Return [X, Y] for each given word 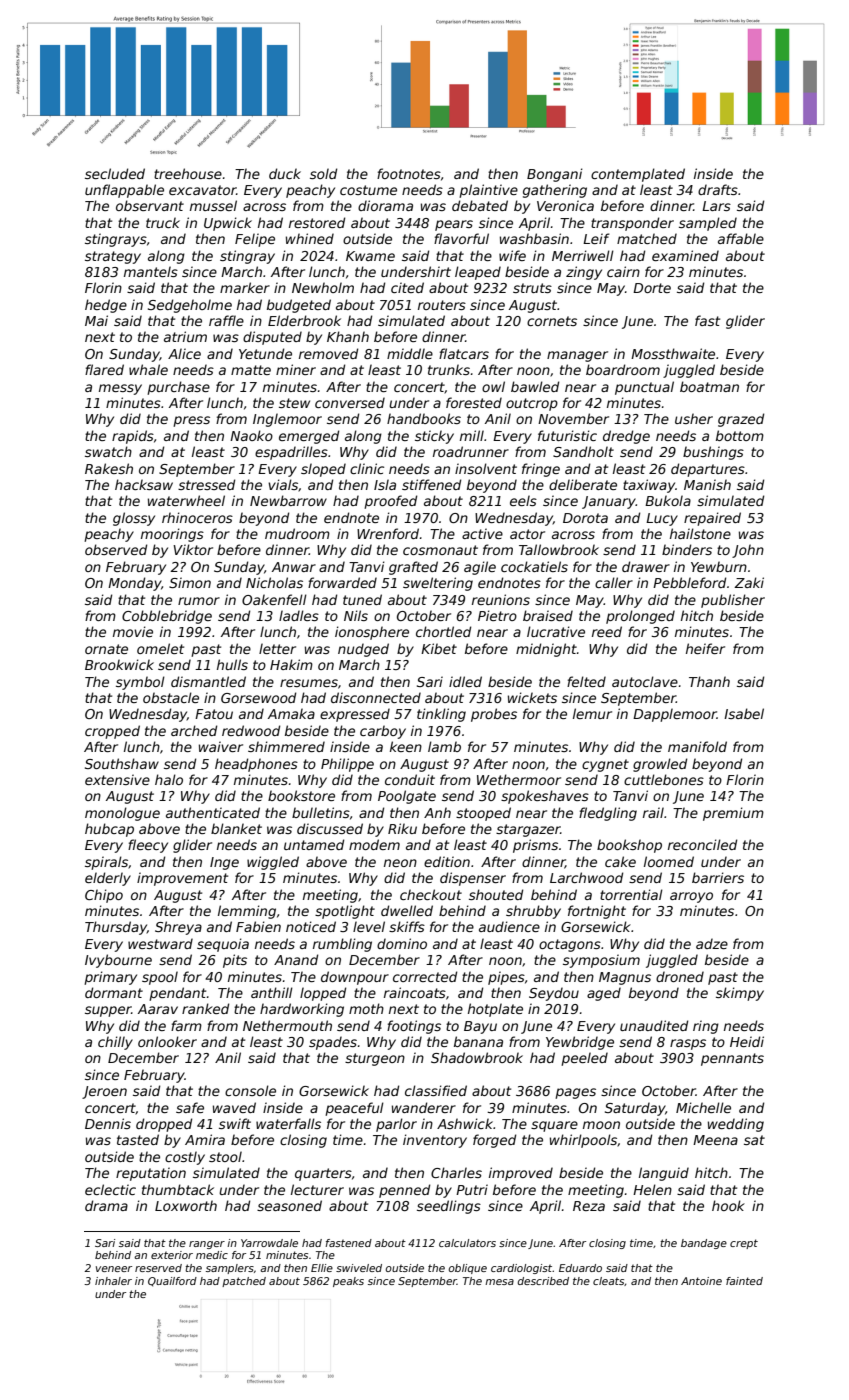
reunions [501, 599]
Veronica [565, 205]
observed [116, 549]
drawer [646, 566]
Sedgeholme [190, 306]
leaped [478, 273]
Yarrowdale [269, 1243]
